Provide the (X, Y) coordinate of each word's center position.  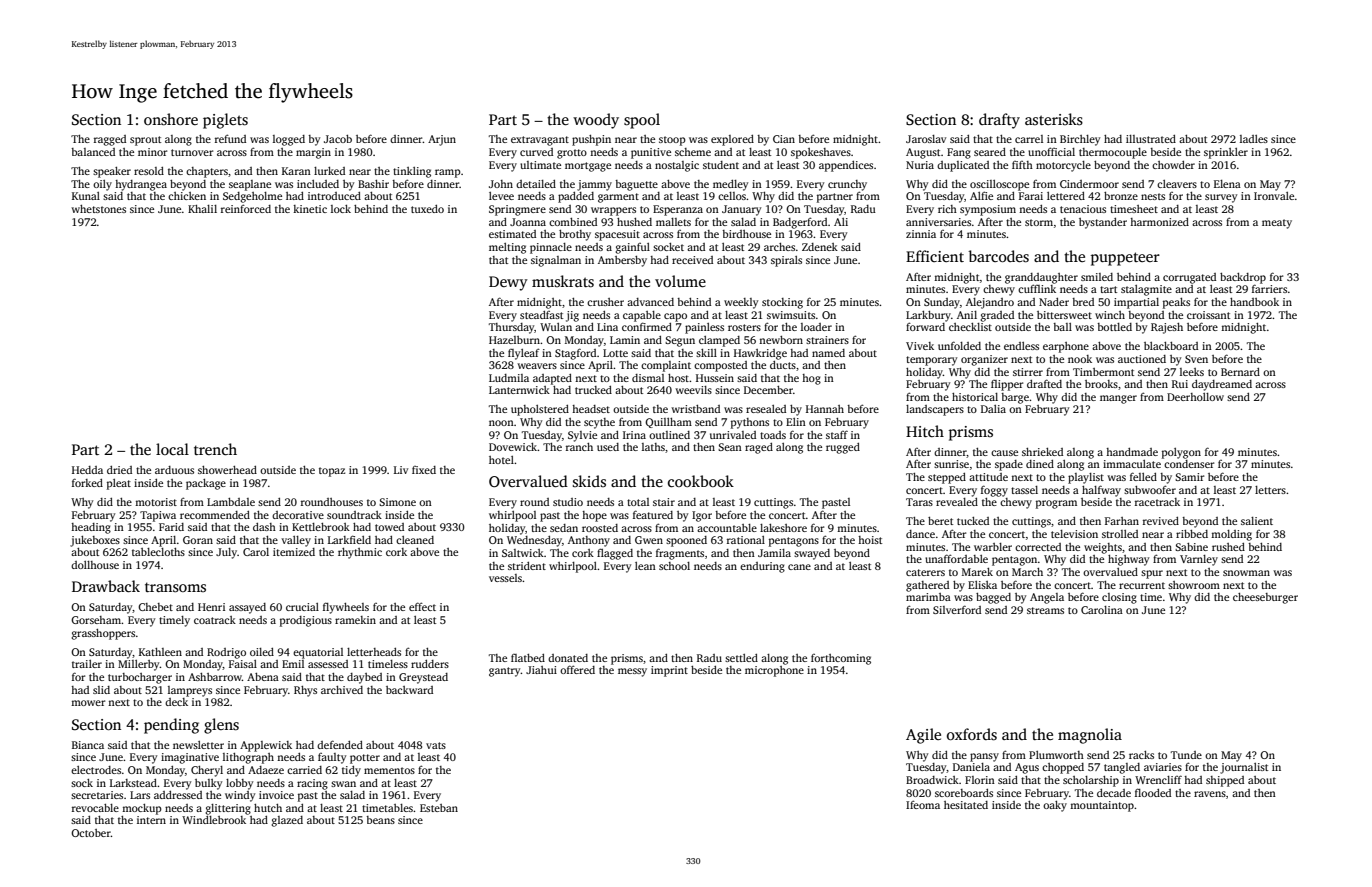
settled (741, 658)
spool (642, 121)
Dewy (508, 283)
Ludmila (509, 378)
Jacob (338, 139)
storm (1039, 222)
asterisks (1054, 119)
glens (221, 726)
